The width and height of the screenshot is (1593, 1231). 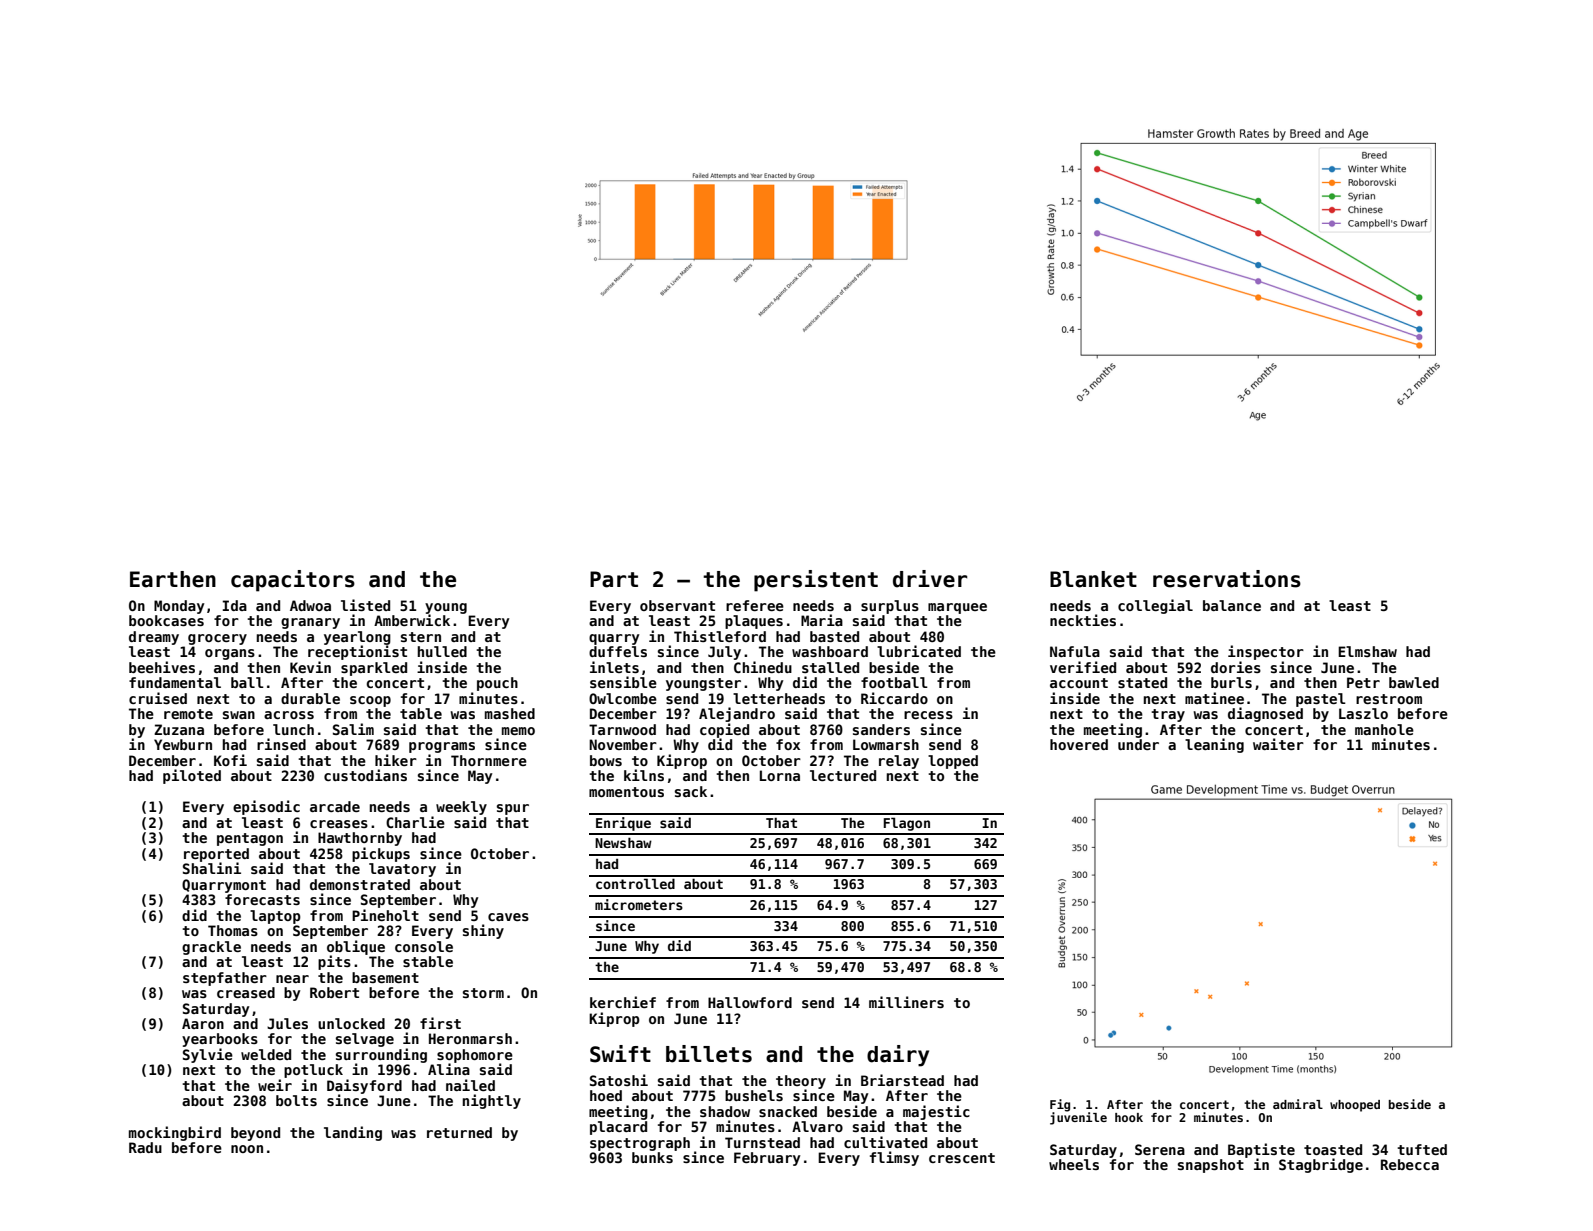 I want to click on under, so click(x=1138, y=744).
